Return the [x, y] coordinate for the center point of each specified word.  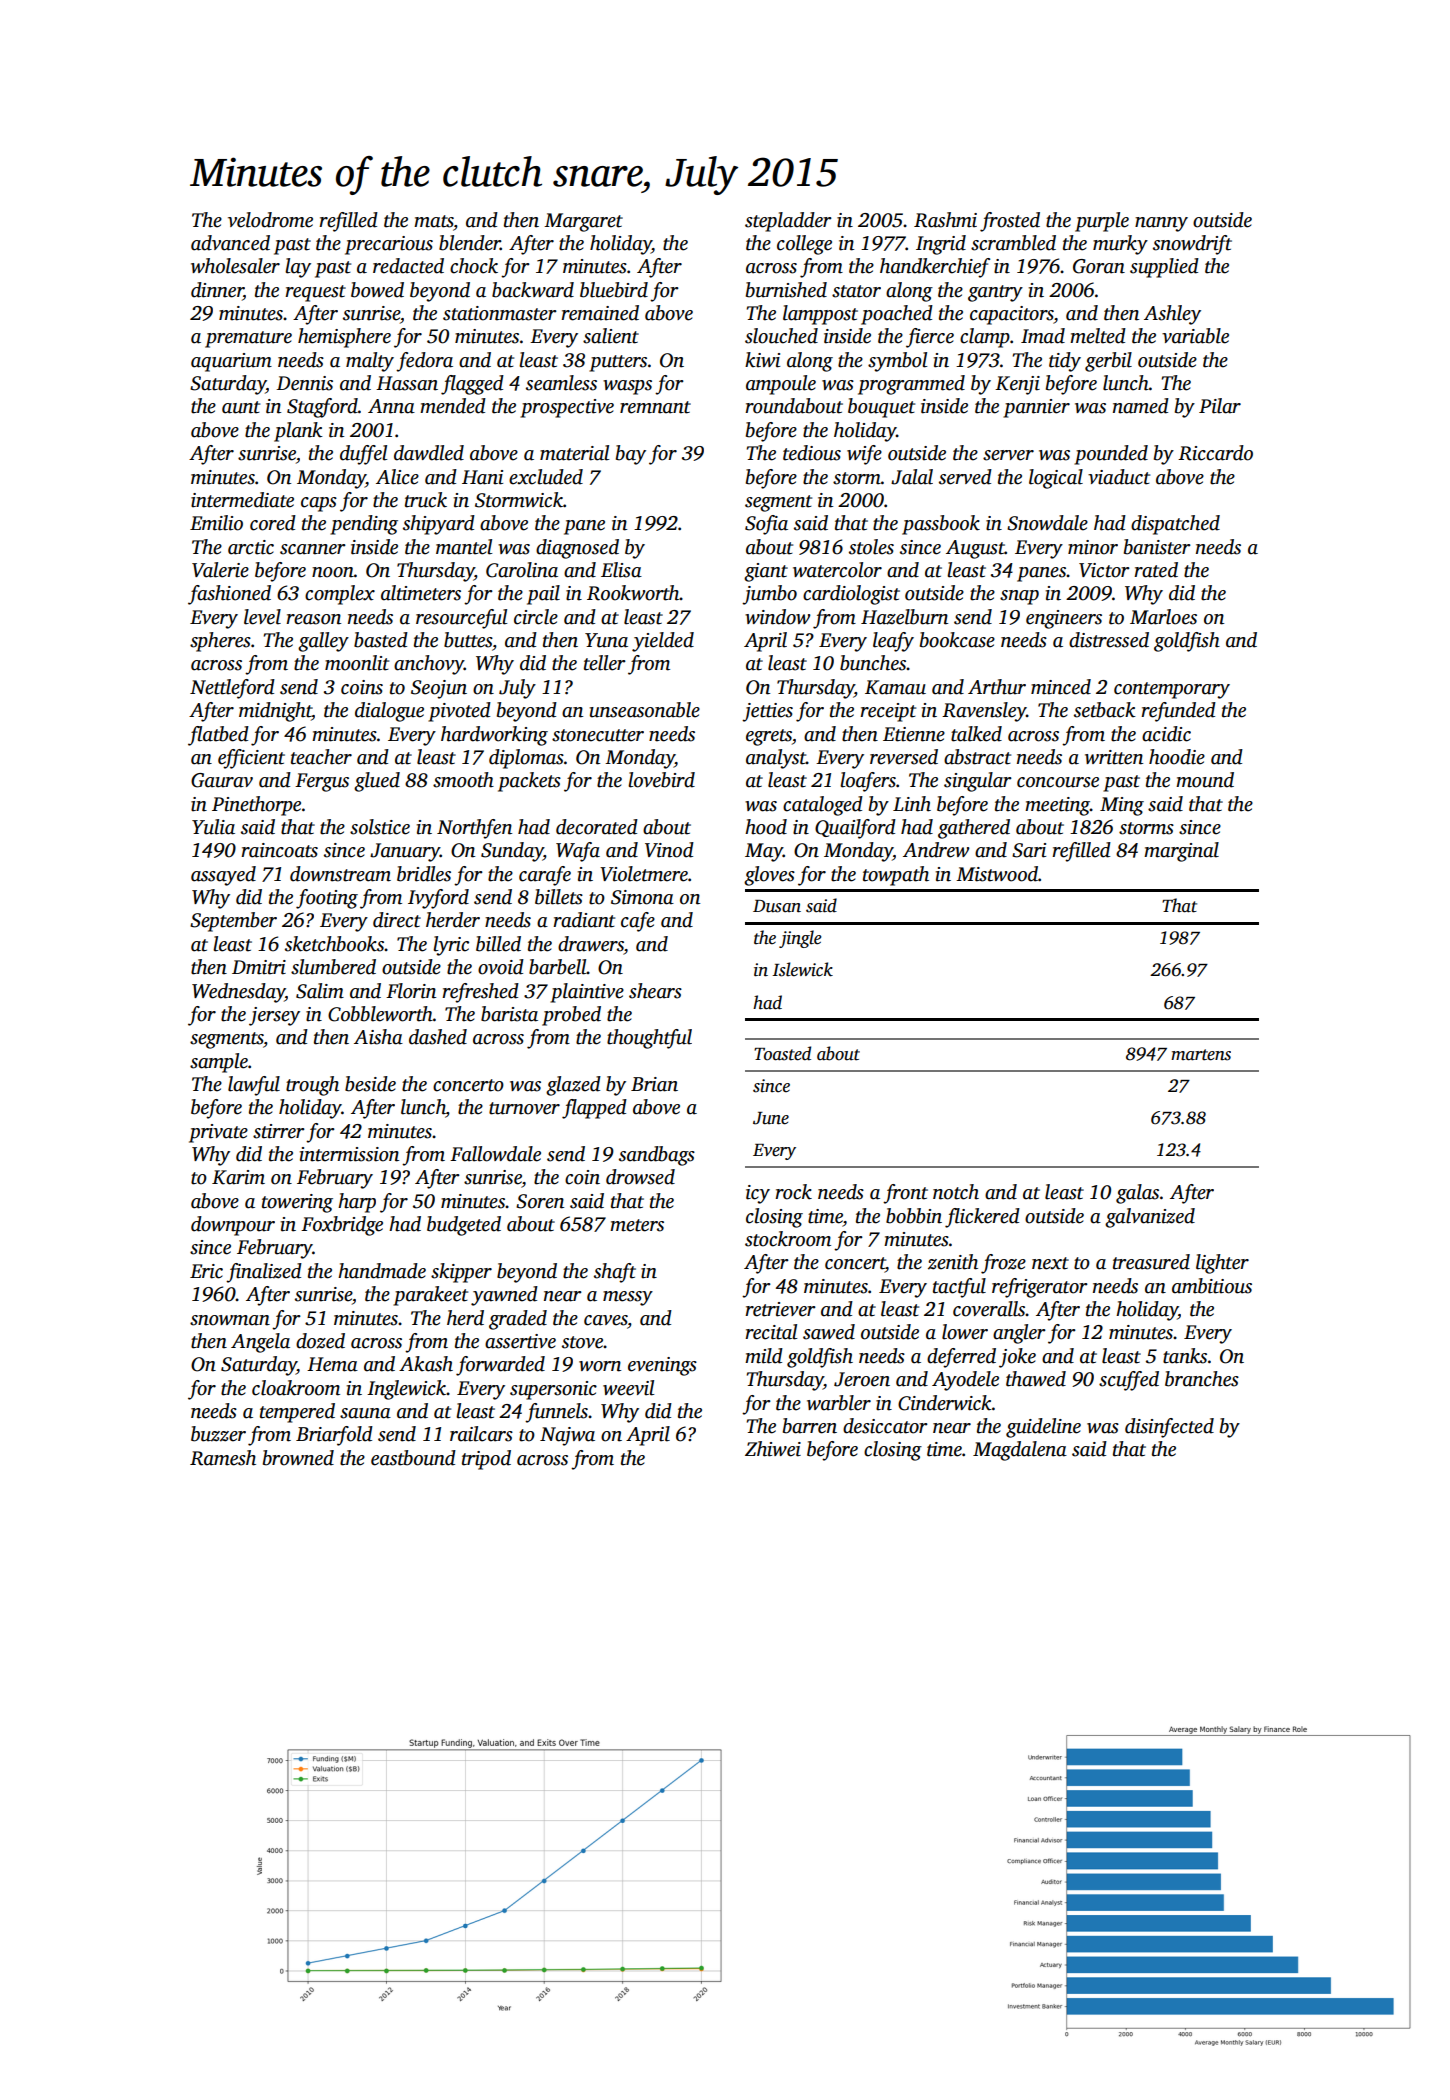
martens [1201, 1055]
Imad [1043, 336]
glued [377, 782]
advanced [230, 243]
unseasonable [645, 710]
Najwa [567, 1436]
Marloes [1163, 617]
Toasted [782, 1053]
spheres [220, 642]
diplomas [526, 759]
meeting [1057, 806]
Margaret [583, 222]
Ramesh [223, 1458]
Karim [238, 1177]
